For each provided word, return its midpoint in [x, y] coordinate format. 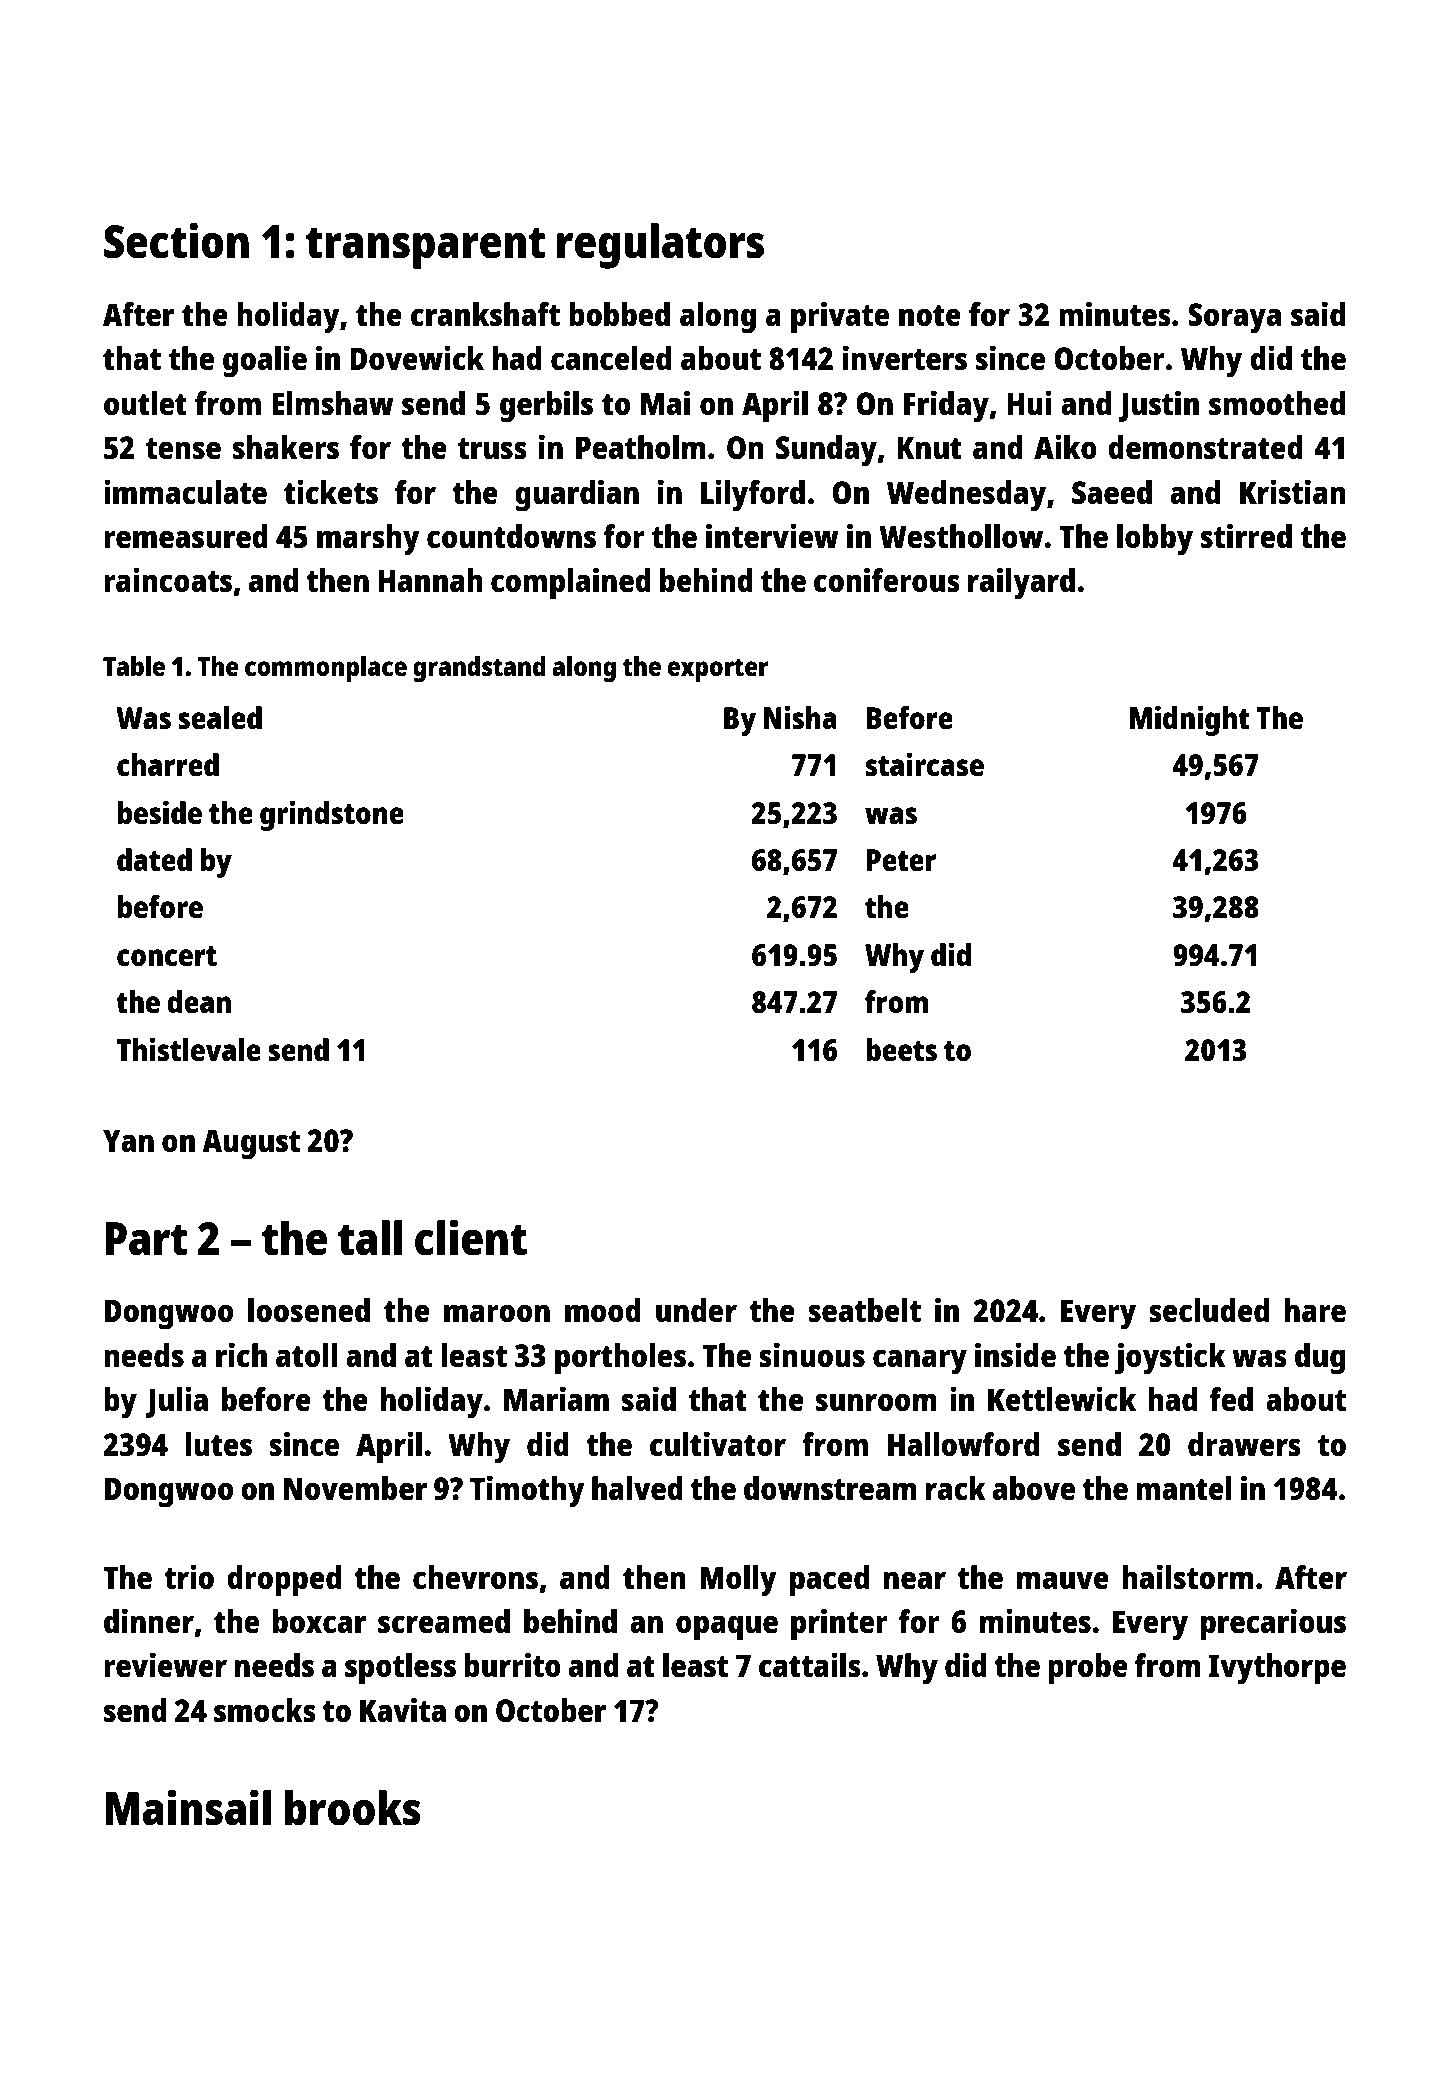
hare [1315, 1310]
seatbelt [865, 1310]
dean [199, 1001]
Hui [1029, 402]
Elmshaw [333, 403]
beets [901, 1050]
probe [1088, 1669]
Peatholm [641, 447]
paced [829, 1581]
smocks [265, 1710]
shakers [286, 447]
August [251, 1144]
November [355, 1488]
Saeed [1112, 492]
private [840, 317]
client [471, 1237]
